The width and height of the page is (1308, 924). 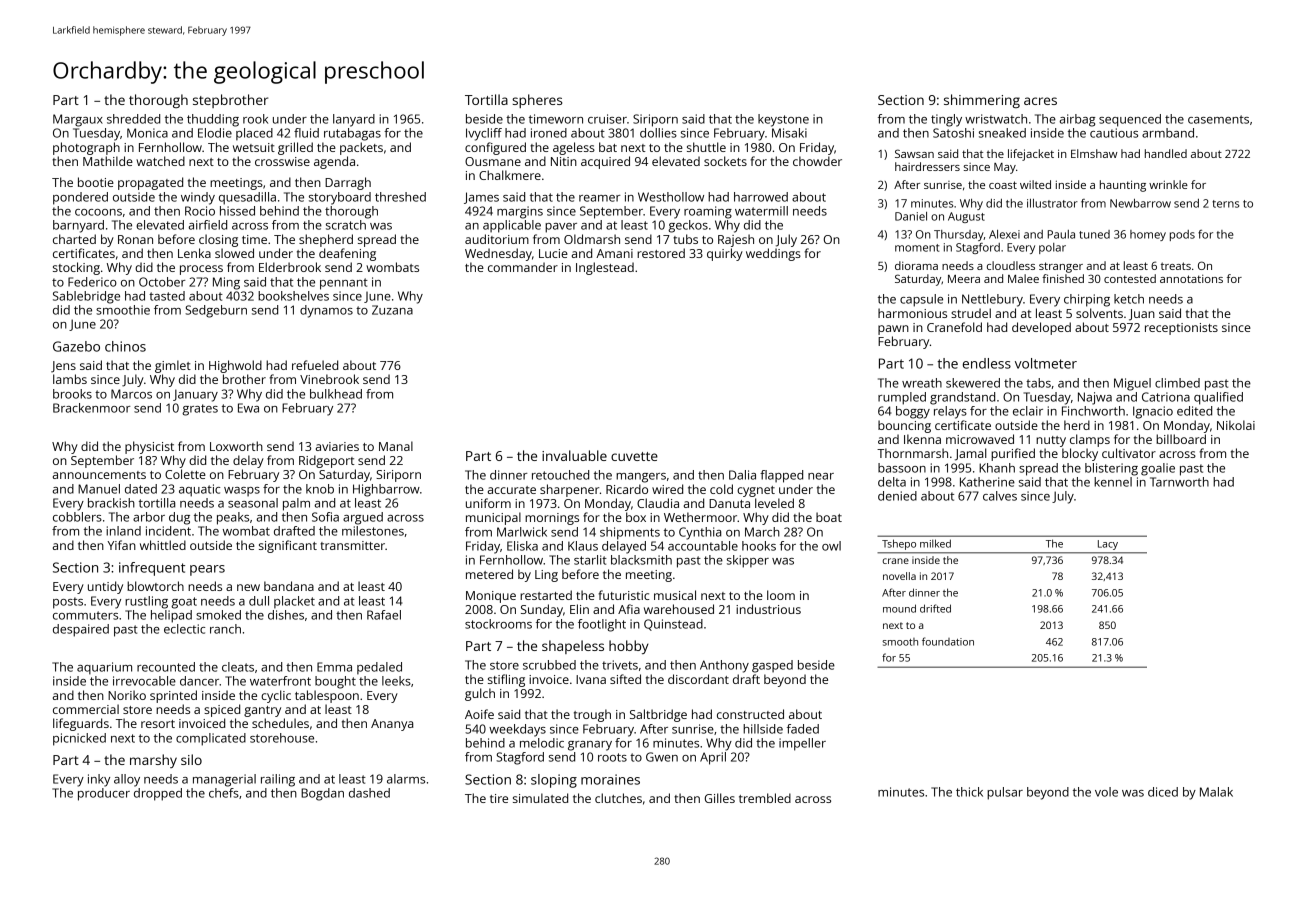 What do you see at coordinates (1000, 496) in the page?
I see `calves` at bounding box center [1000, 496].
